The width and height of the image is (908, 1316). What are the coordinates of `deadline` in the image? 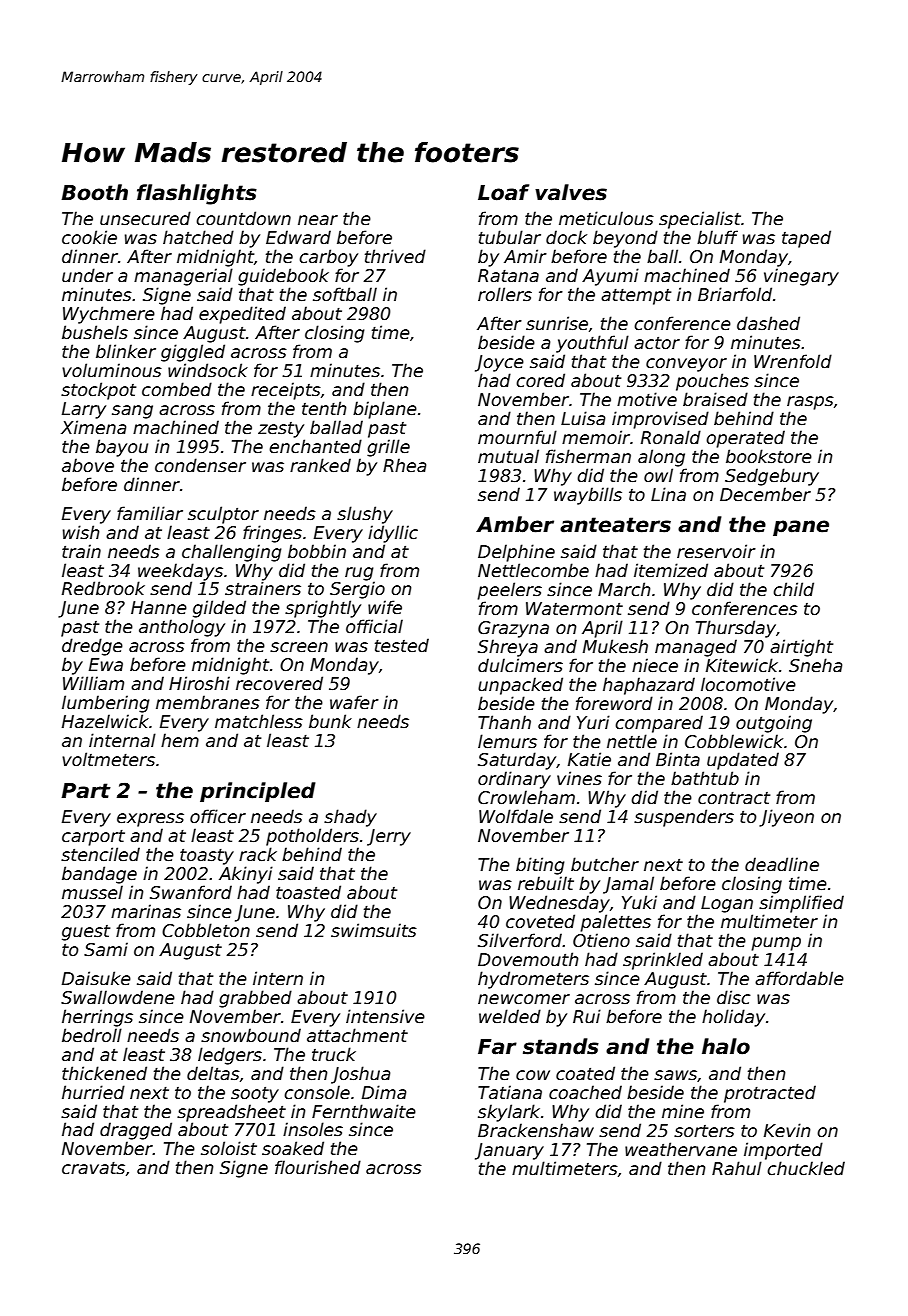 It's located at (782, 864).
